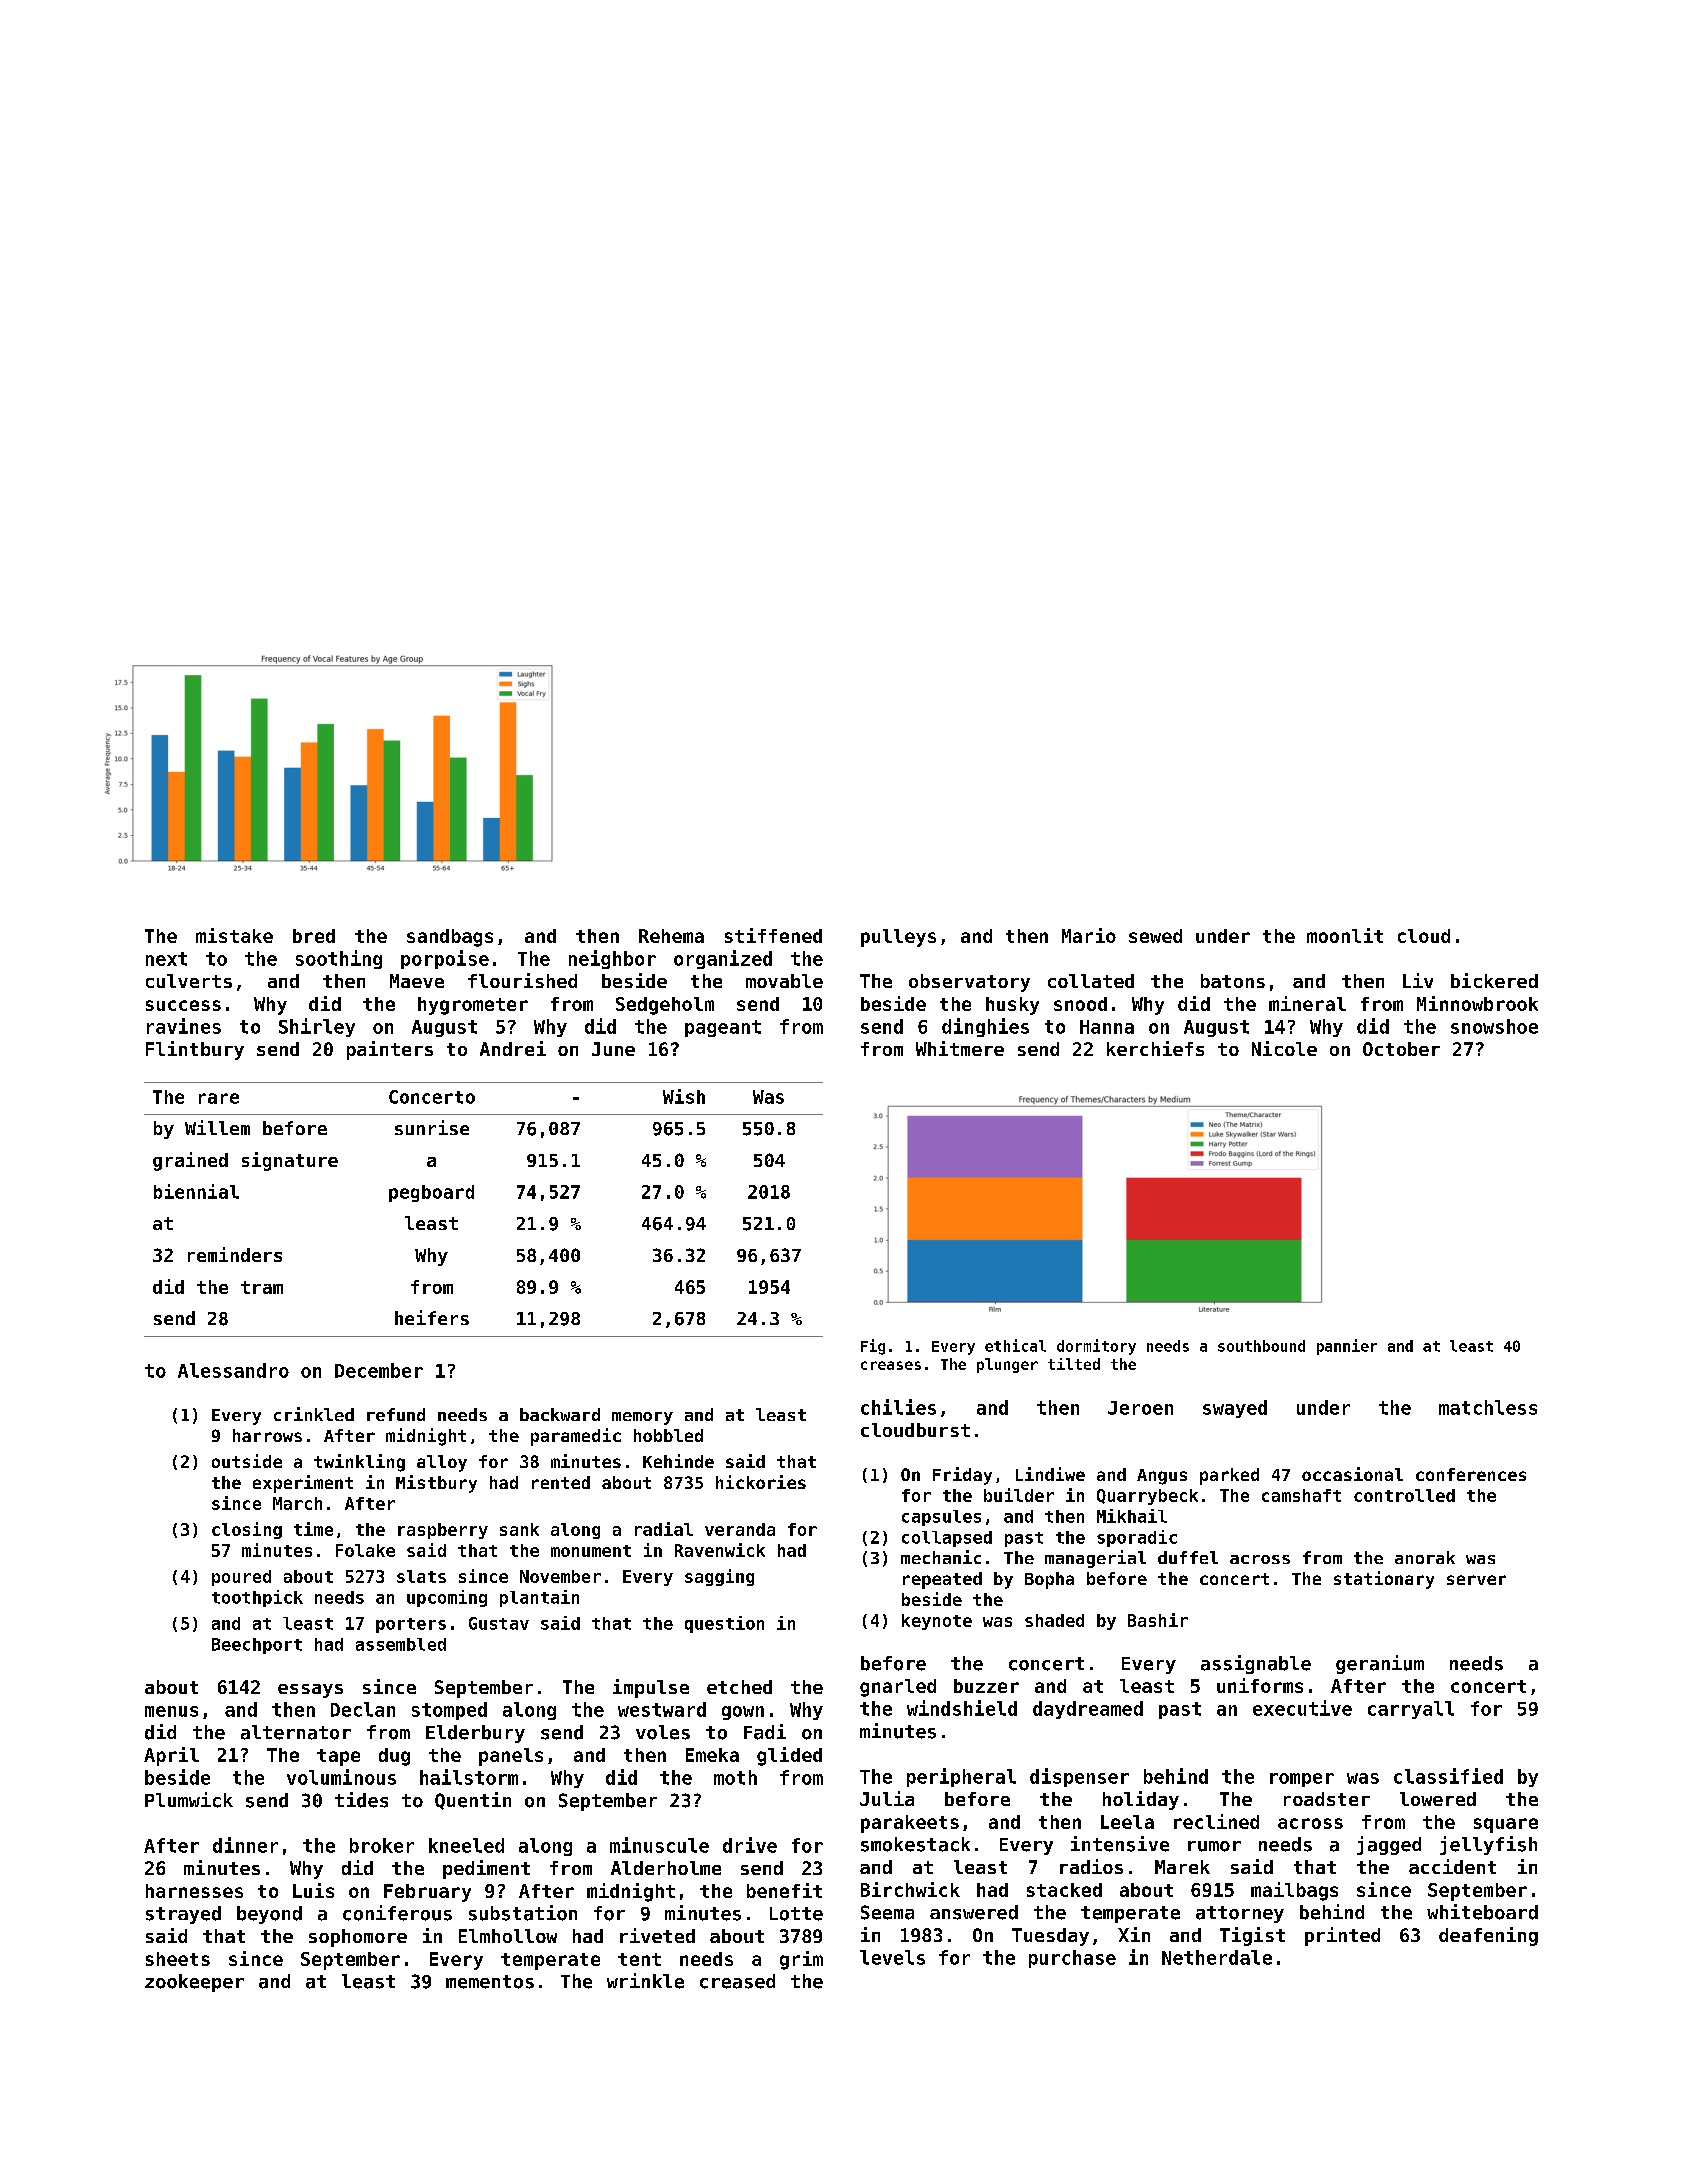  Describe the element at coordinates (247, 1530) in the image. I see `closing` at that location.
